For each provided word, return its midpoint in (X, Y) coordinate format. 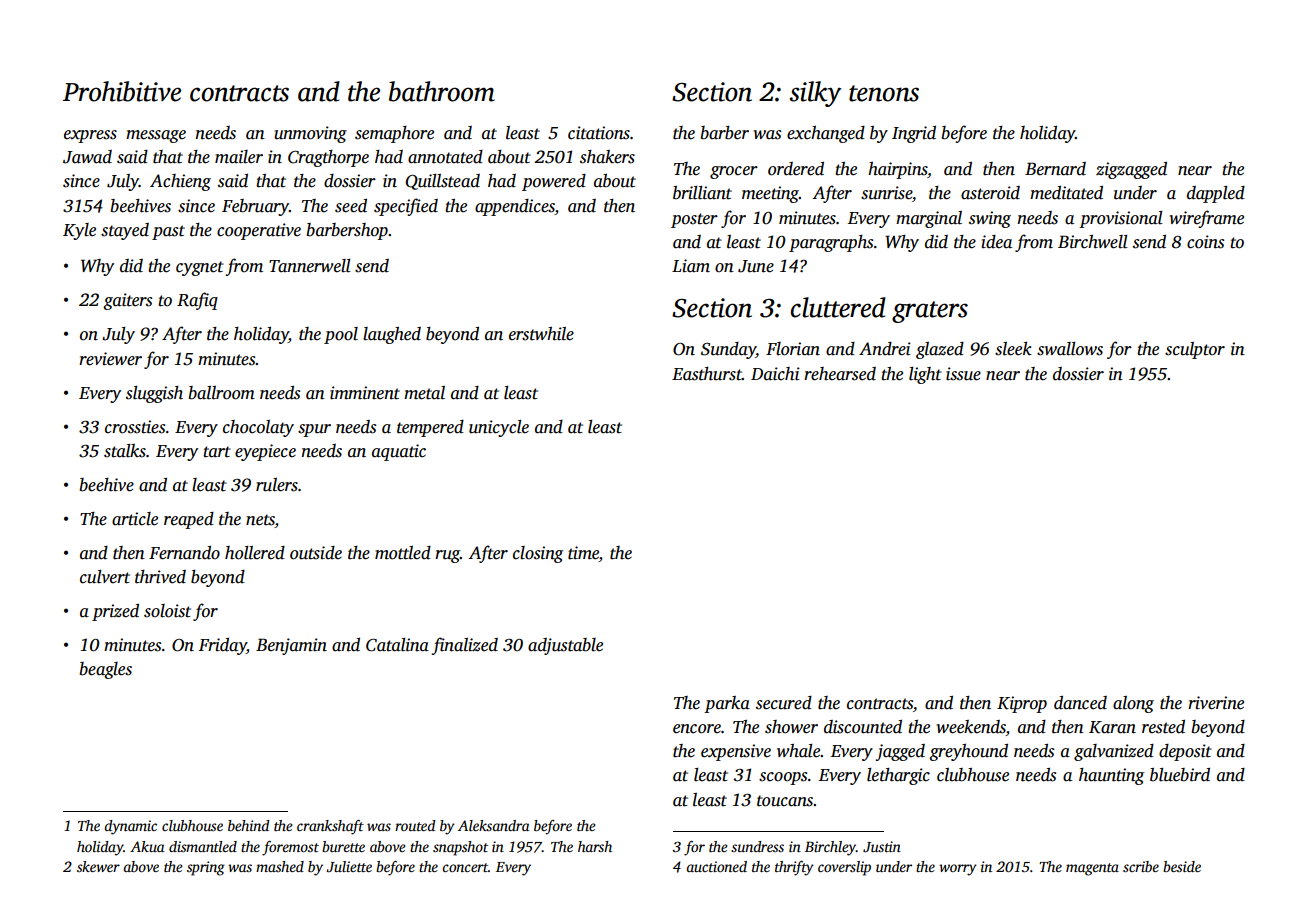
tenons (884, 93)
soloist (167, 611)
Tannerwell (310, 266)
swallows (1070, 349)
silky (815, 94)
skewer (98, 866)
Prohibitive (122, 91)
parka (727, 704)
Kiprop (1022, 704)
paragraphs (831, 243)
